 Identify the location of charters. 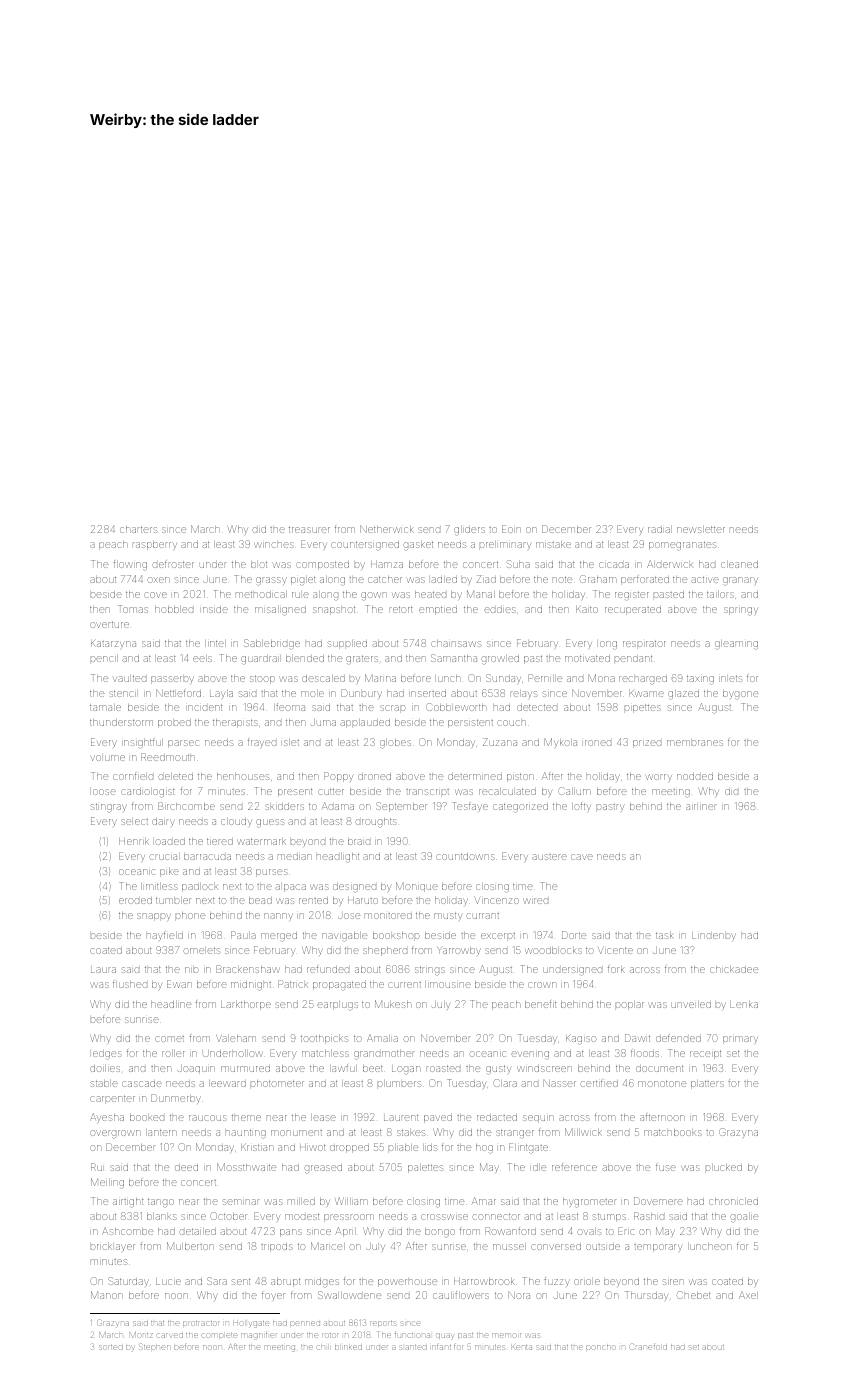
(138, 529).
